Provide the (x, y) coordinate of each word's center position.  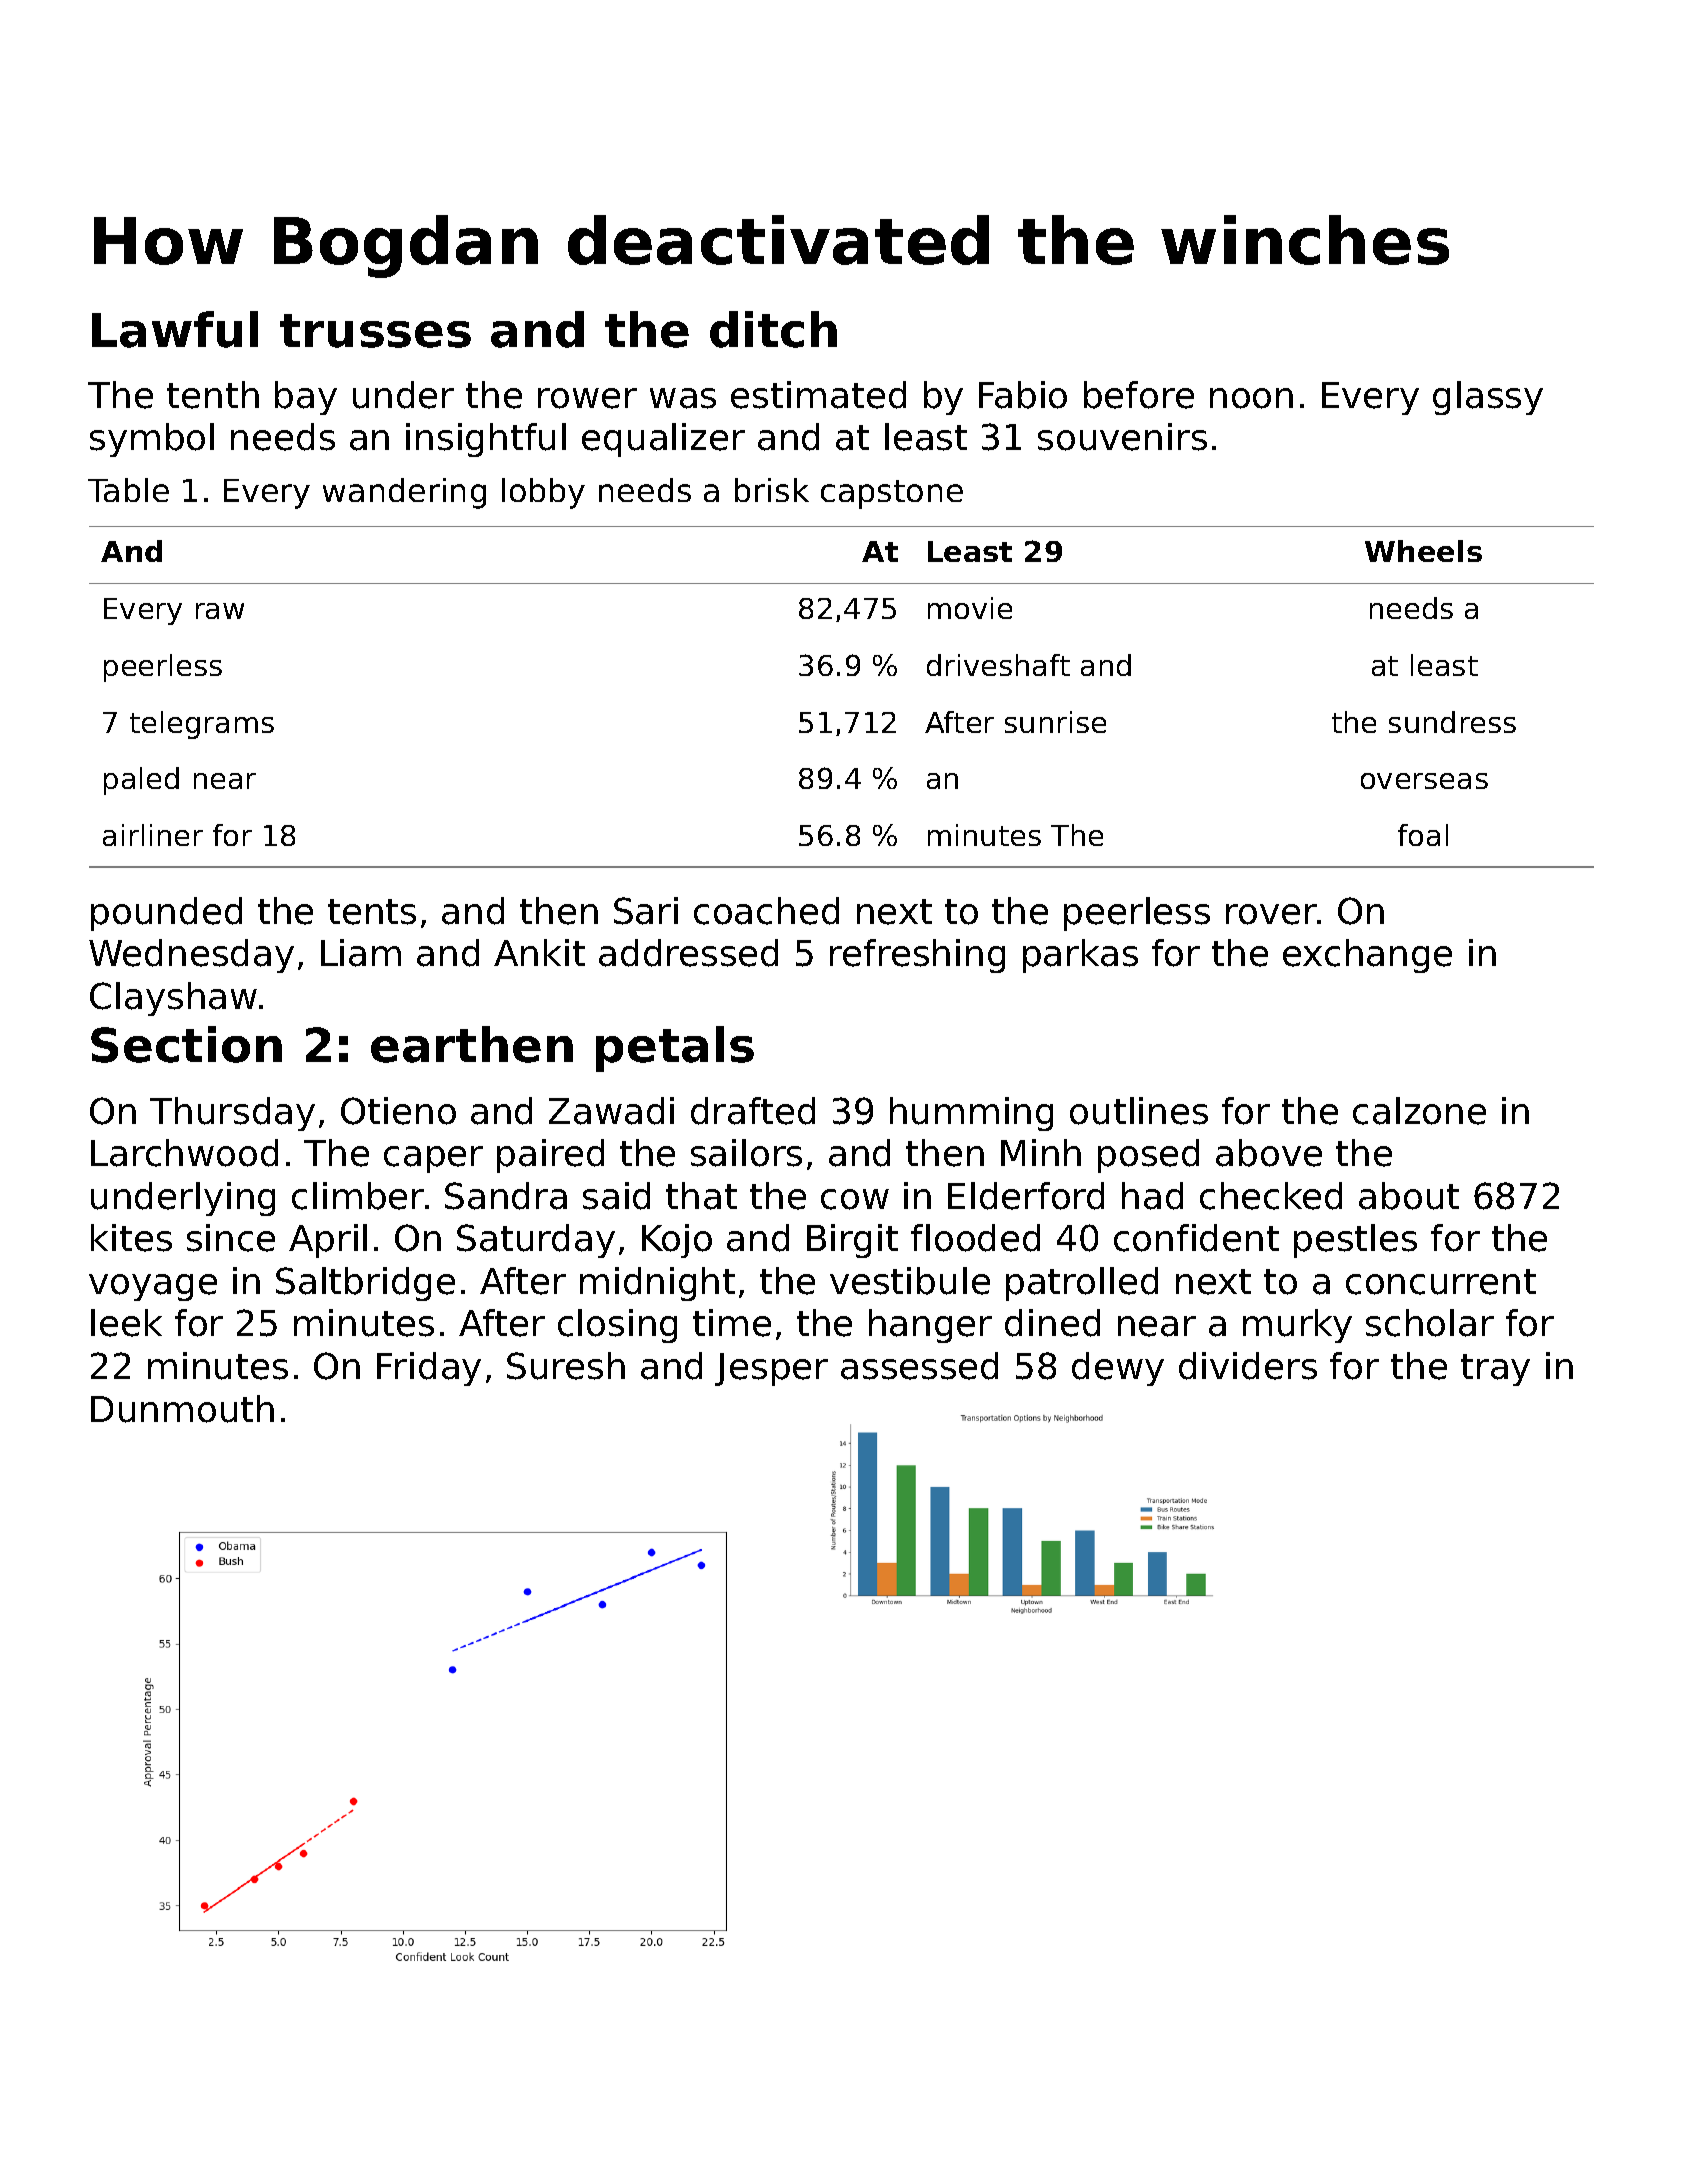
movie (970, 608)
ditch (773, 329)
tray (1495, 1370)
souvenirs (1122, 437)
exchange (1367, 956)
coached (766, 911)
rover (1271, 914)
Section (186, 1044)
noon (1251, 398)
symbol (152, 440)
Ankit (539, 952)
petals (675, 1049)
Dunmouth (182, 1409)
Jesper (771, 1369)
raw (220, 611)
